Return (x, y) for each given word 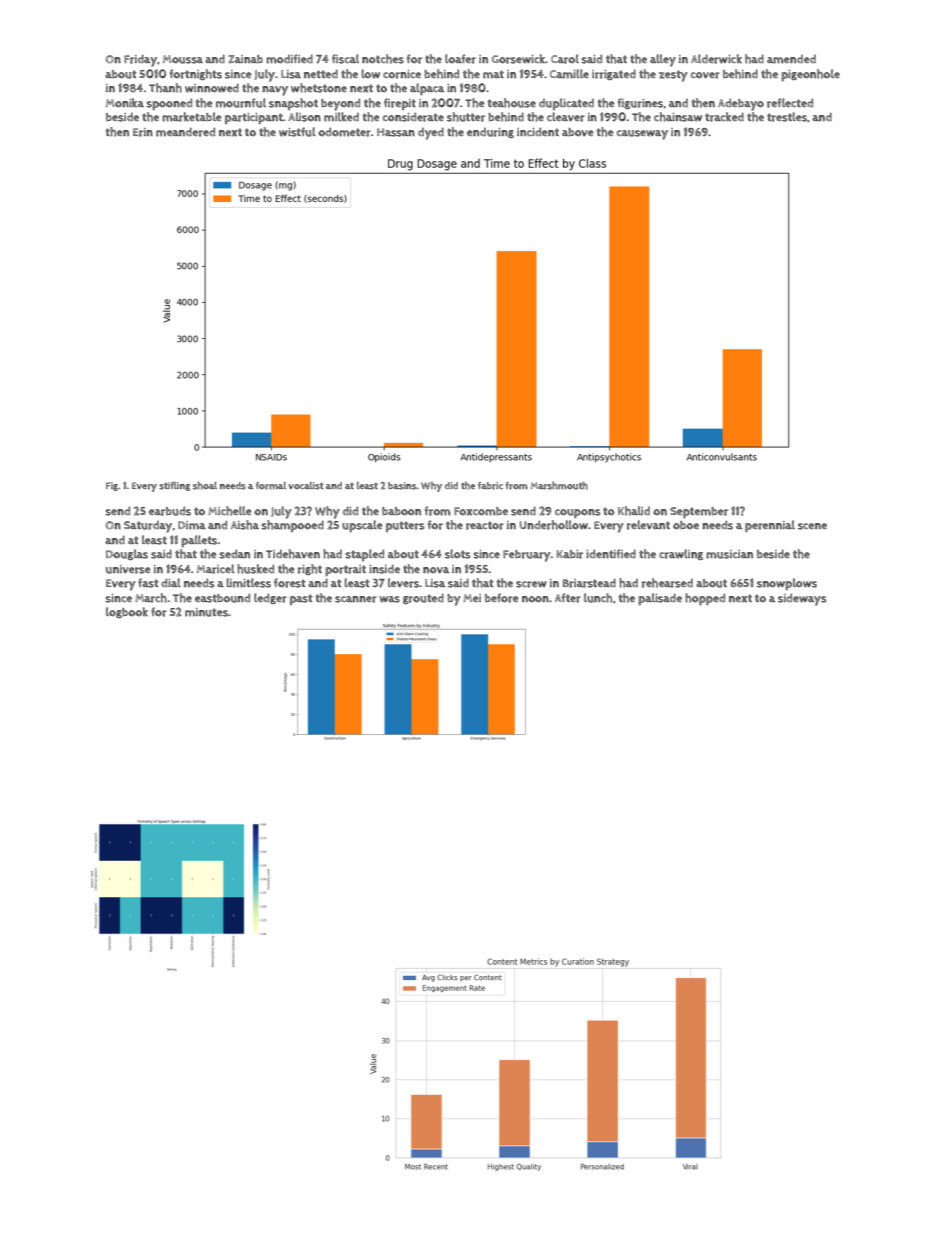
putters (405, 526)
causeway (642, 135)
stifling (174, 486)
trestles (787, 117)
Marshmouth (559, 485)
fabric (490, 486)
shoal (205, 485)
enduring (490, 133)
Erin (143, 132)
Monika (125, 103)
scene (812, 526)
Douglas (127, 554)
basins (402, 486)
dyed (431, 133)
